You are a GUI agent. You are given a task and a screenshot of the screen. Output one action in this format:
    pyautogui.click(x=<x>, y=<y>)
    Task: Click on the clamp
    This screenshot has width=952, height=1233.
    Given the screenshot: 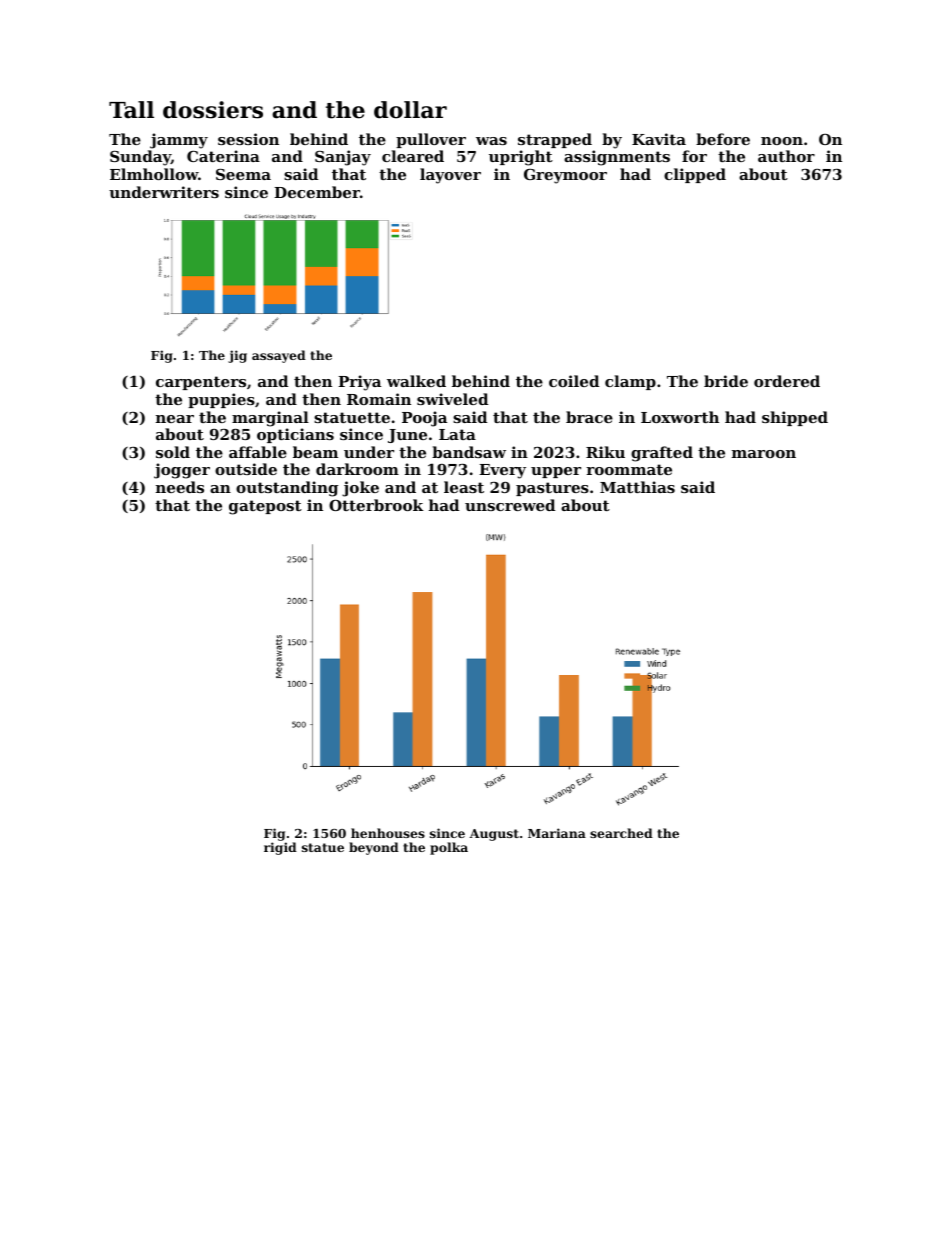 What is the action you would take?
    pyautogui.click(x=630, y=382)
